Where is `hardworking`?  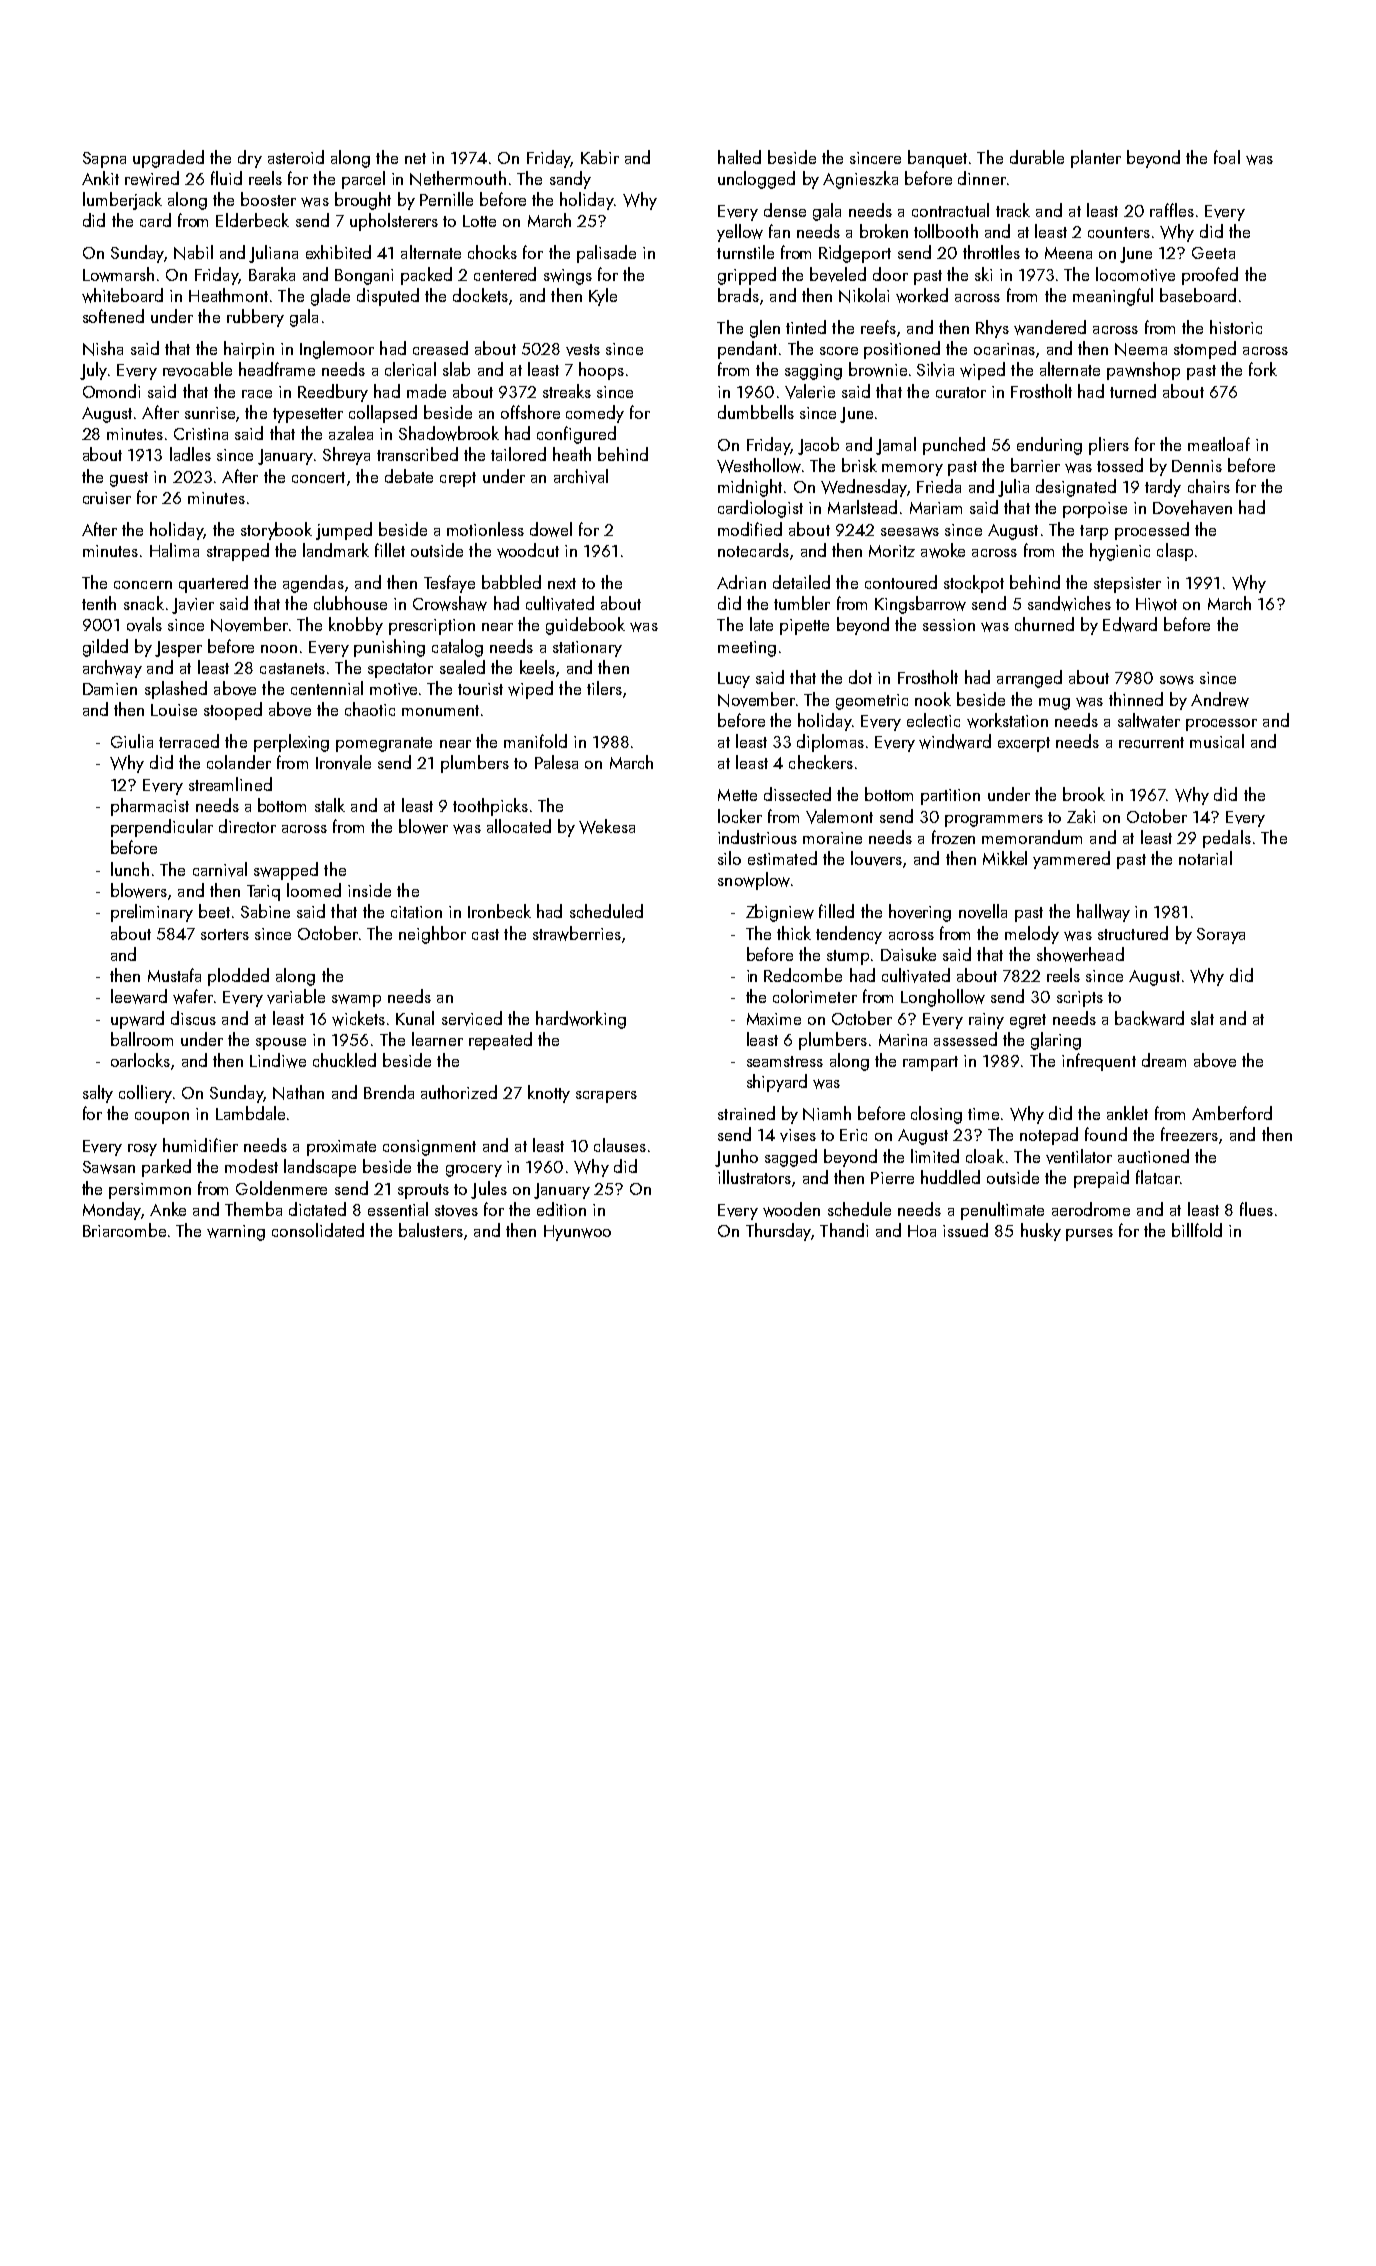 hardworking is located at coordinates (581, 1020).
